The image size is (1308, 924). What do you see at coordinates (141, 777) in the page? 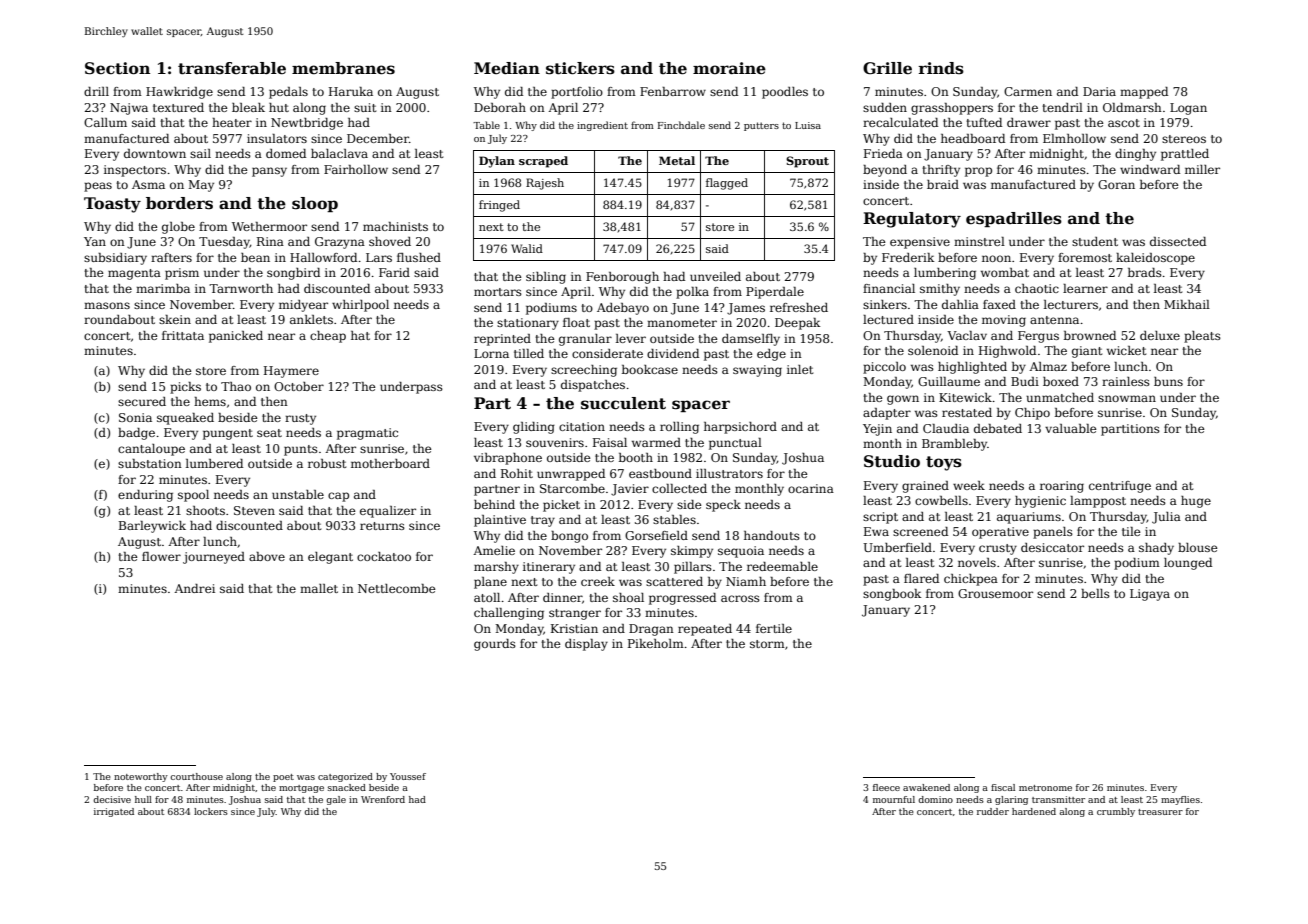
I see `noteworthy` at bounding box center [141, 777].
